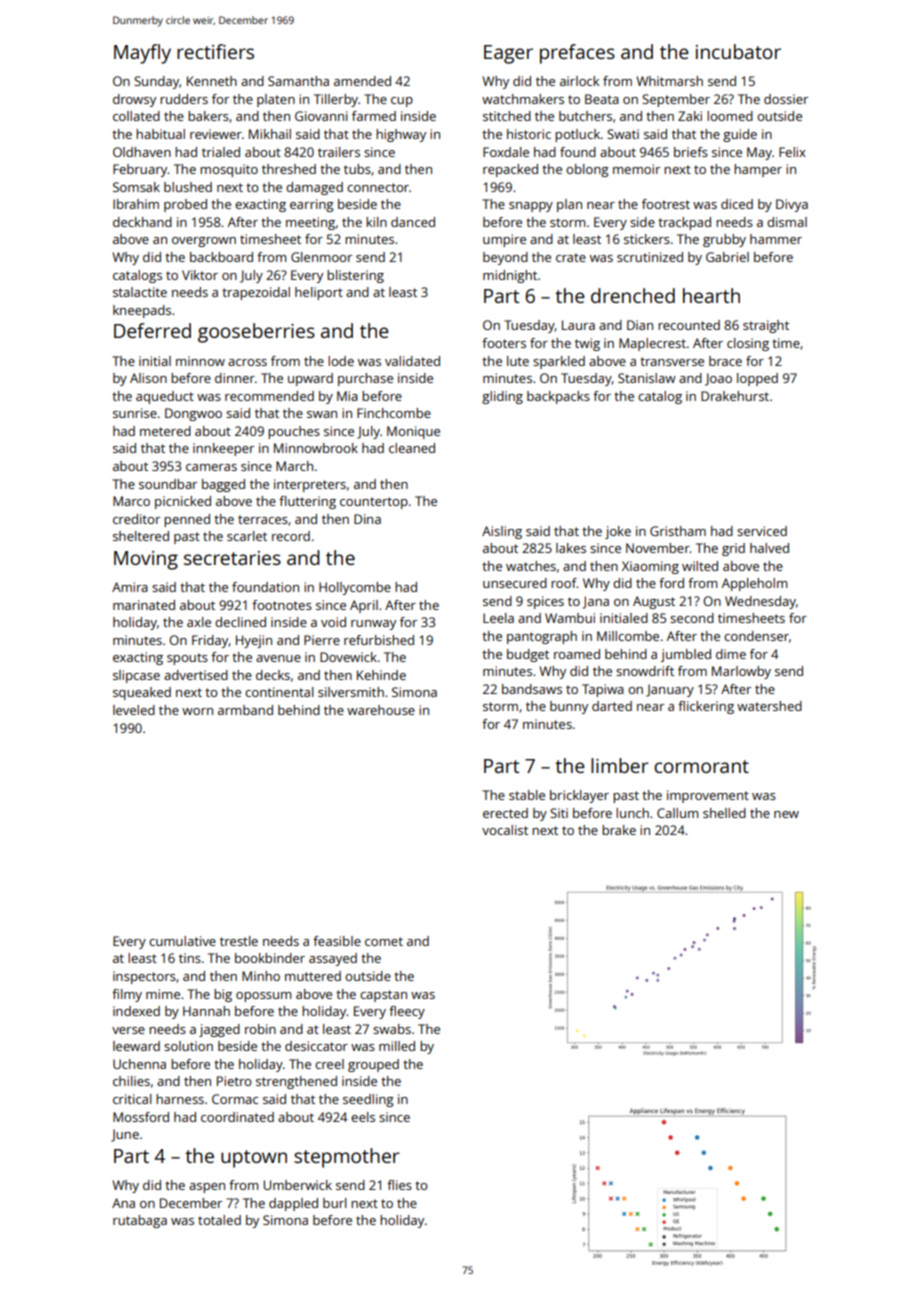  I want to click on Maplecrest, so click(652, 344).
